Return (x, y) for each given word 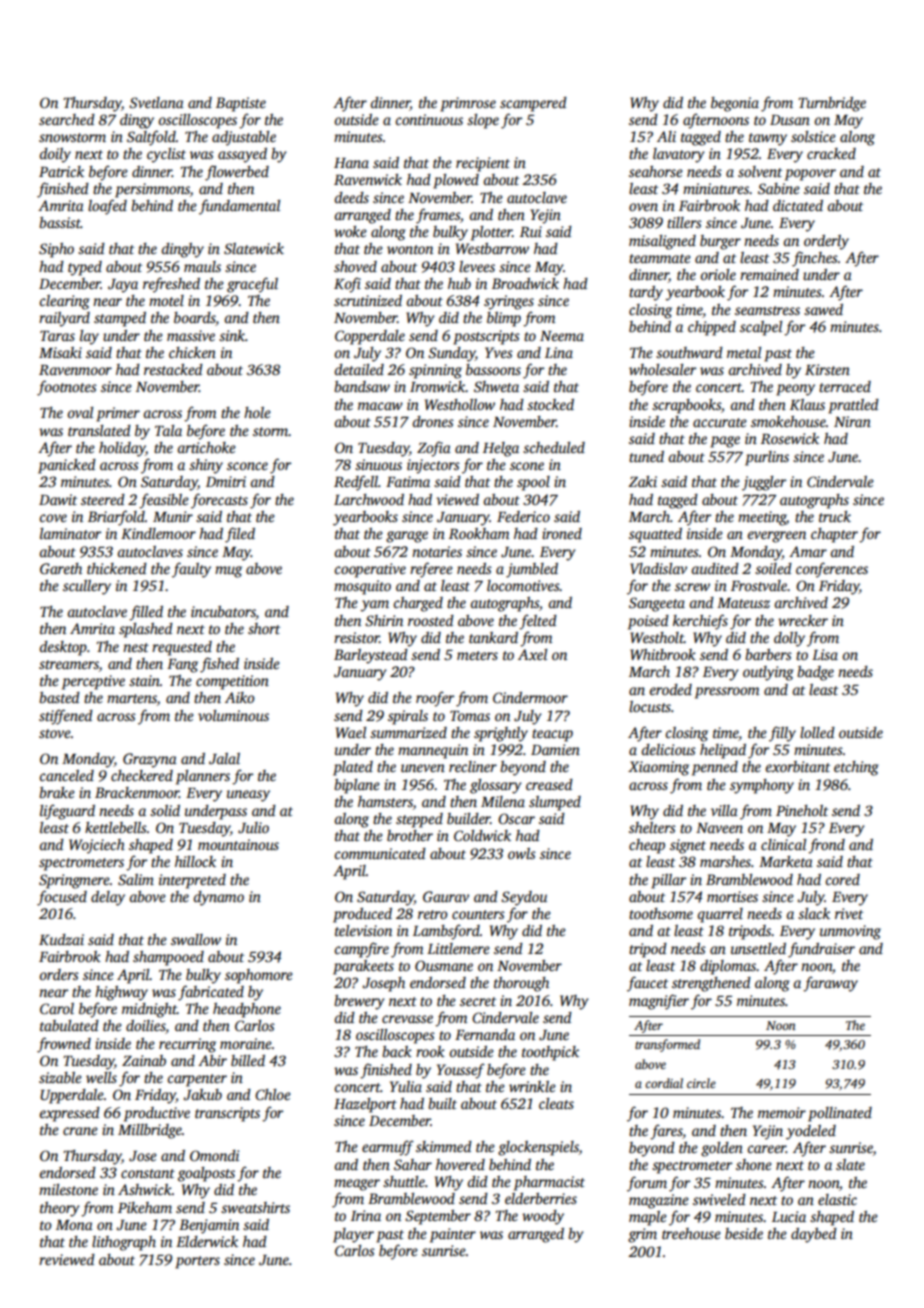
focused (62, 898)
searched (67, 119)
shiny (206, 466)
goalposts (206, 1174)
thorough (521, 984)
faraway (830, 984)
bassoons (493, 369)
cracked (831, 153)
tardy (646, 293)
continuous (429, 119)
